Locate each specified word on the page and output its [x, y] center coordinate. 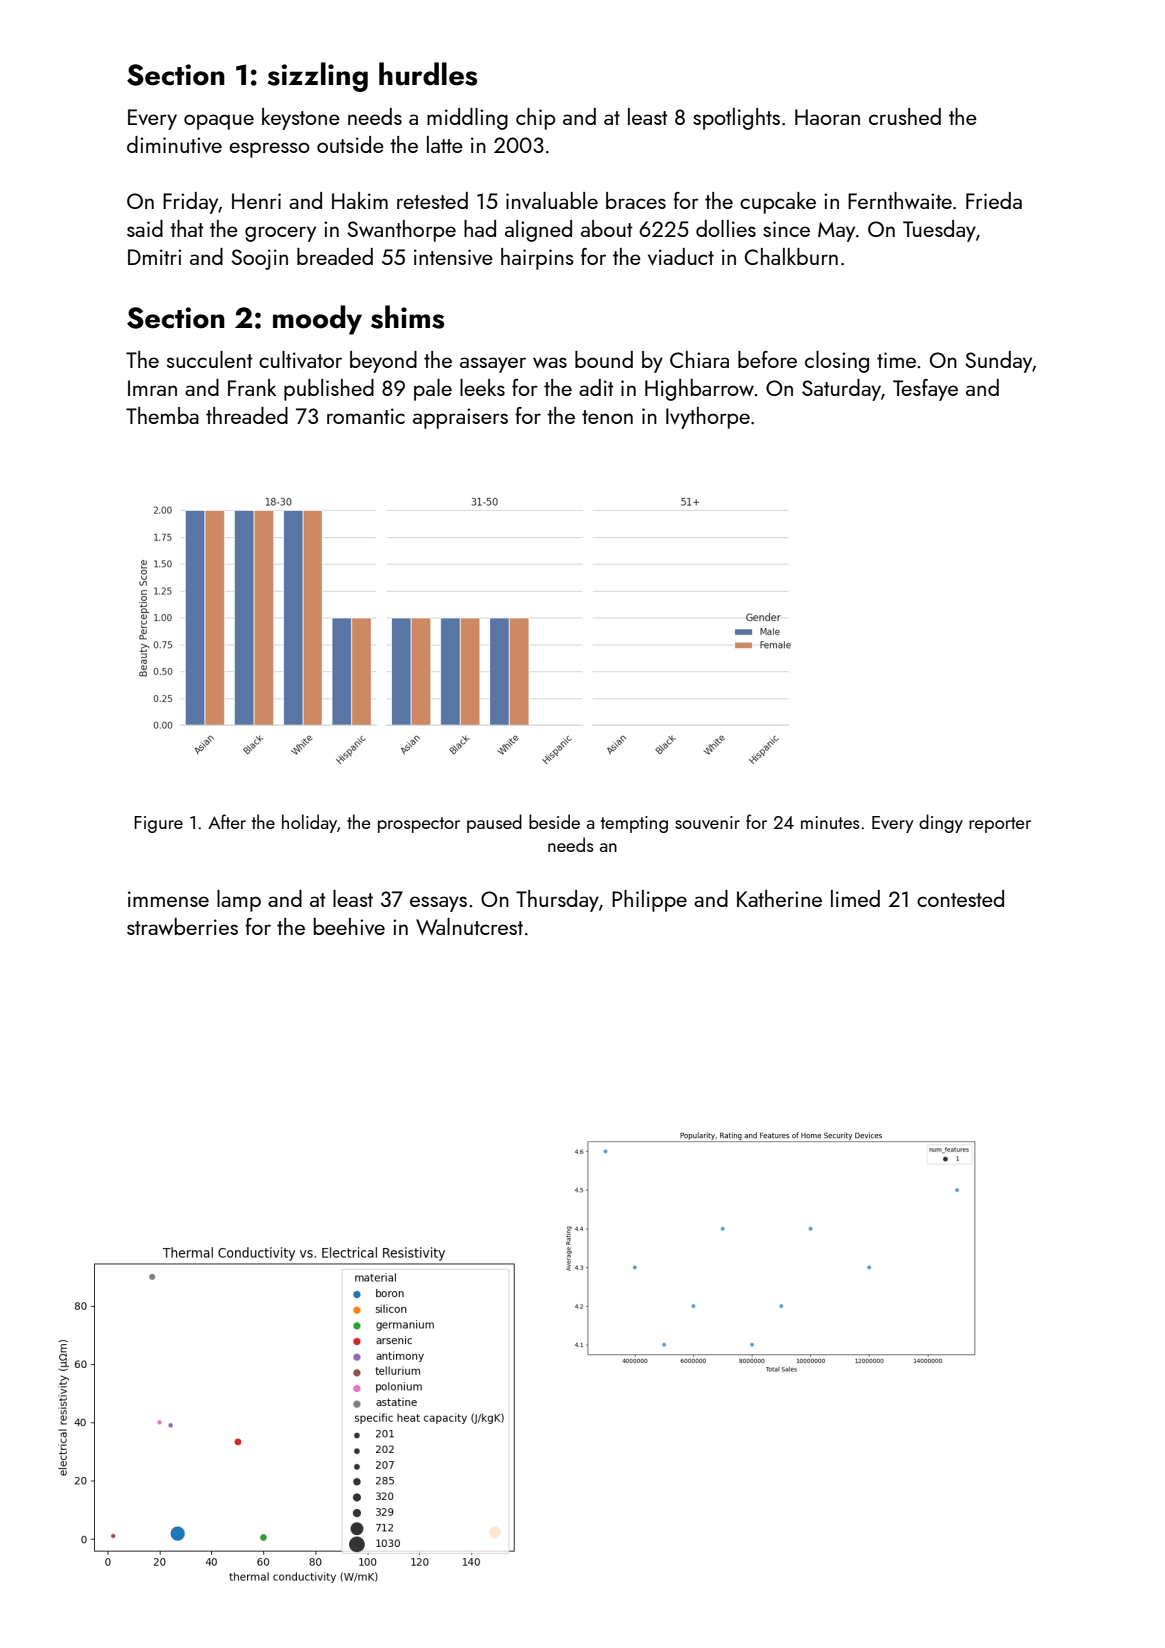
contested [960, 898]
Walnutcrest [469, 926]
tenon [607, 417]
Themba [162, 415]
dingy [941, 823]
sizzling [318, 77]
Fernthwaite [900, 200]
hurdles [428, 74]
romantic [366, 416]
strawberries [182, 926]
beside [554, 821]
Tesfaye [925, 390]
